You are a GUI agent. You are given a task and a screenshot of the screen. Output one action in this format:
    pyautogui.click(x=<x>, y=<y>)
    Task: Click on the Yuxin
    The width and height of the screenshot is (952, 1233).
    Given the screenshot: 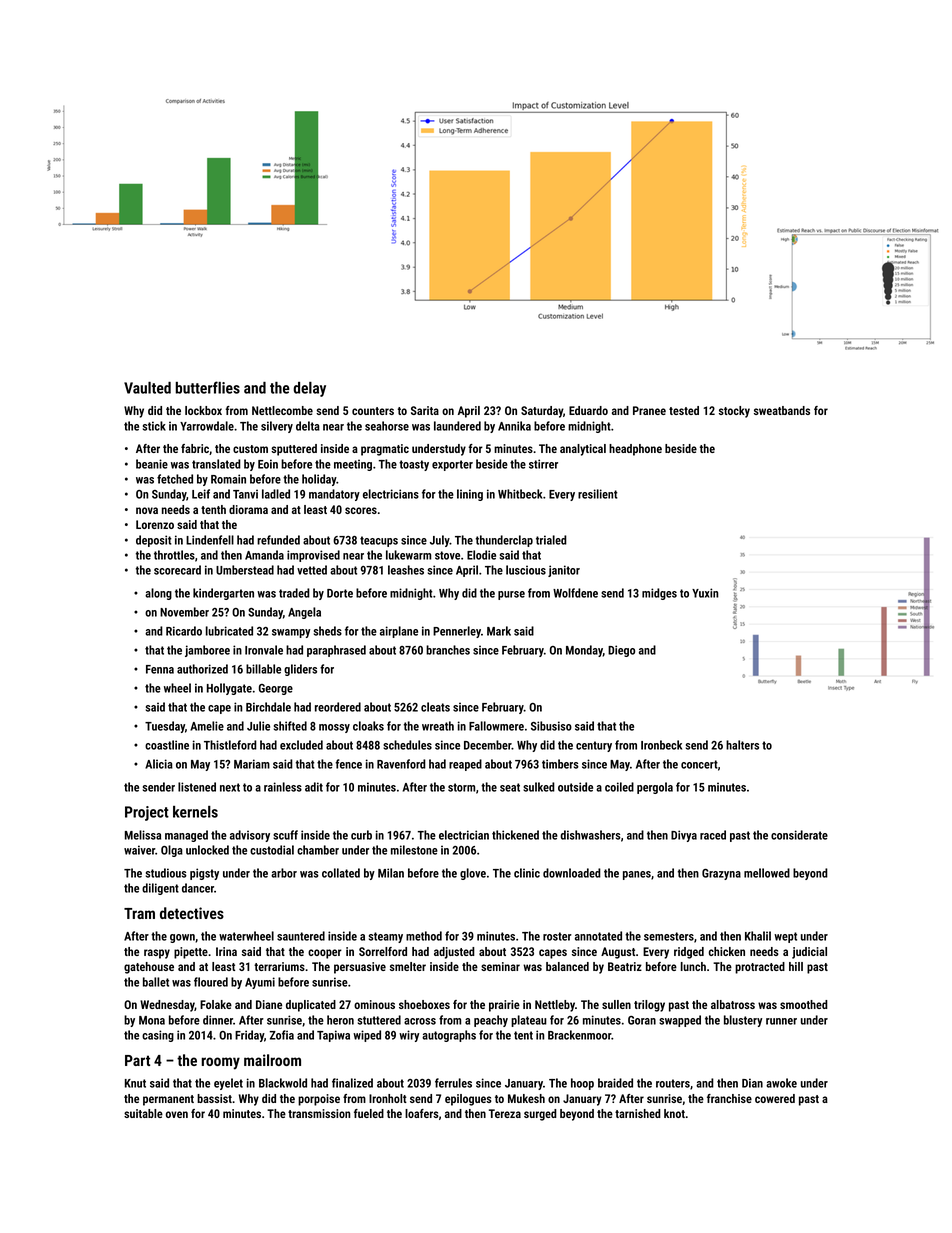 What is the action you would take?
    pyautogui.click(x=705, y=593)
